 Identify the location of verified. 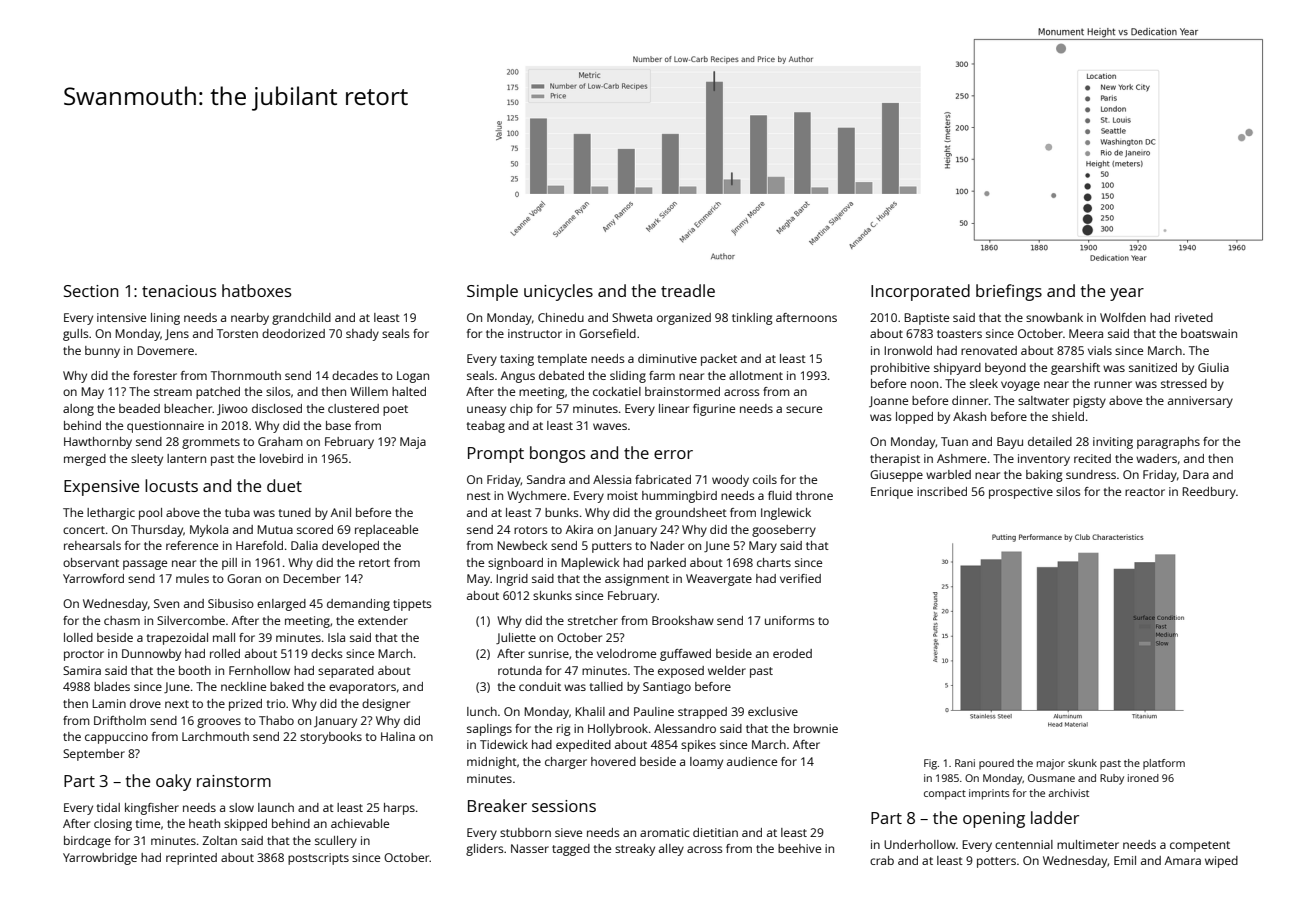
(800, 578).
